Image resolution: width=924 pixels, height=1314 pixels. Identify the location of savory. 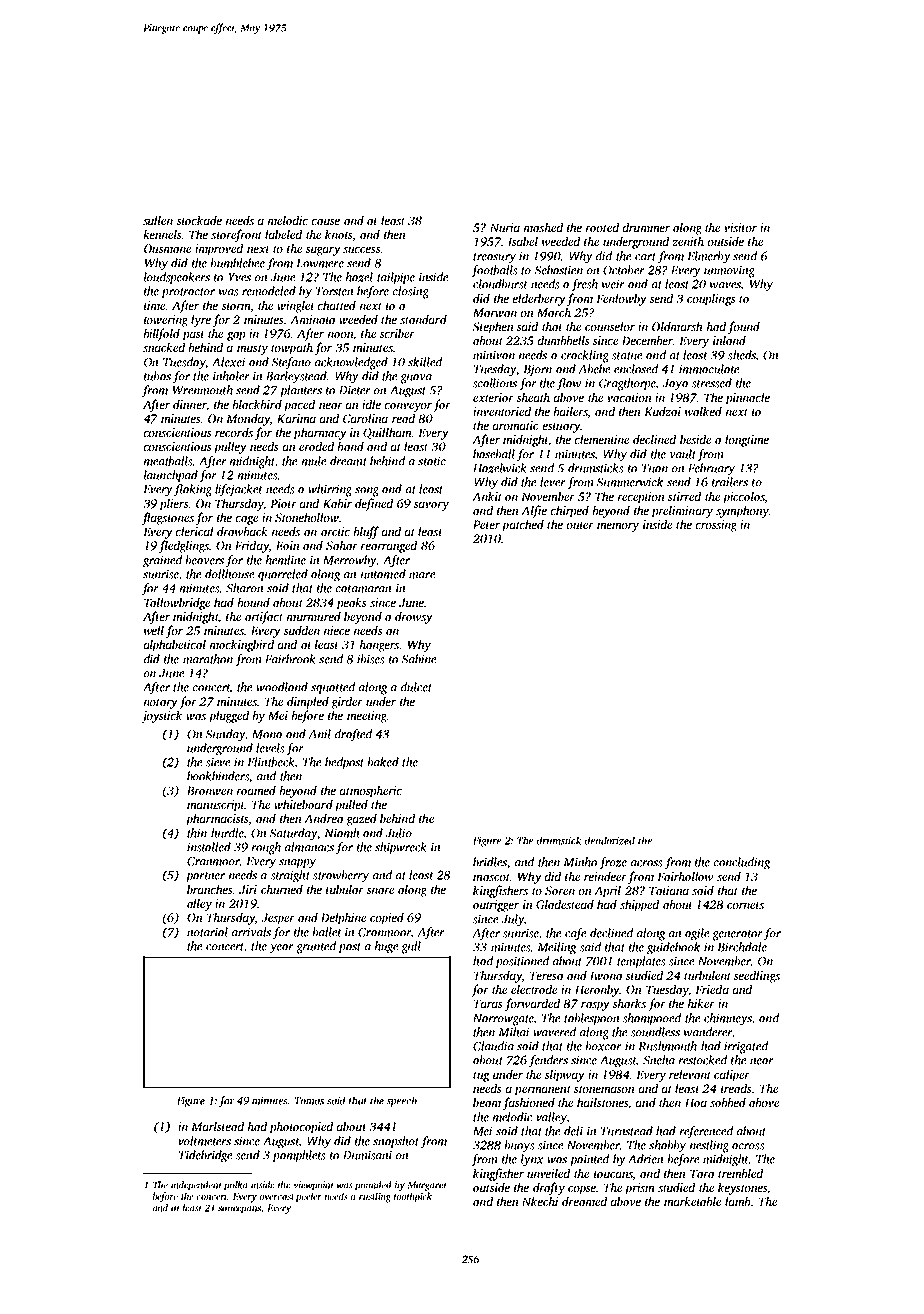
(431, 506).
